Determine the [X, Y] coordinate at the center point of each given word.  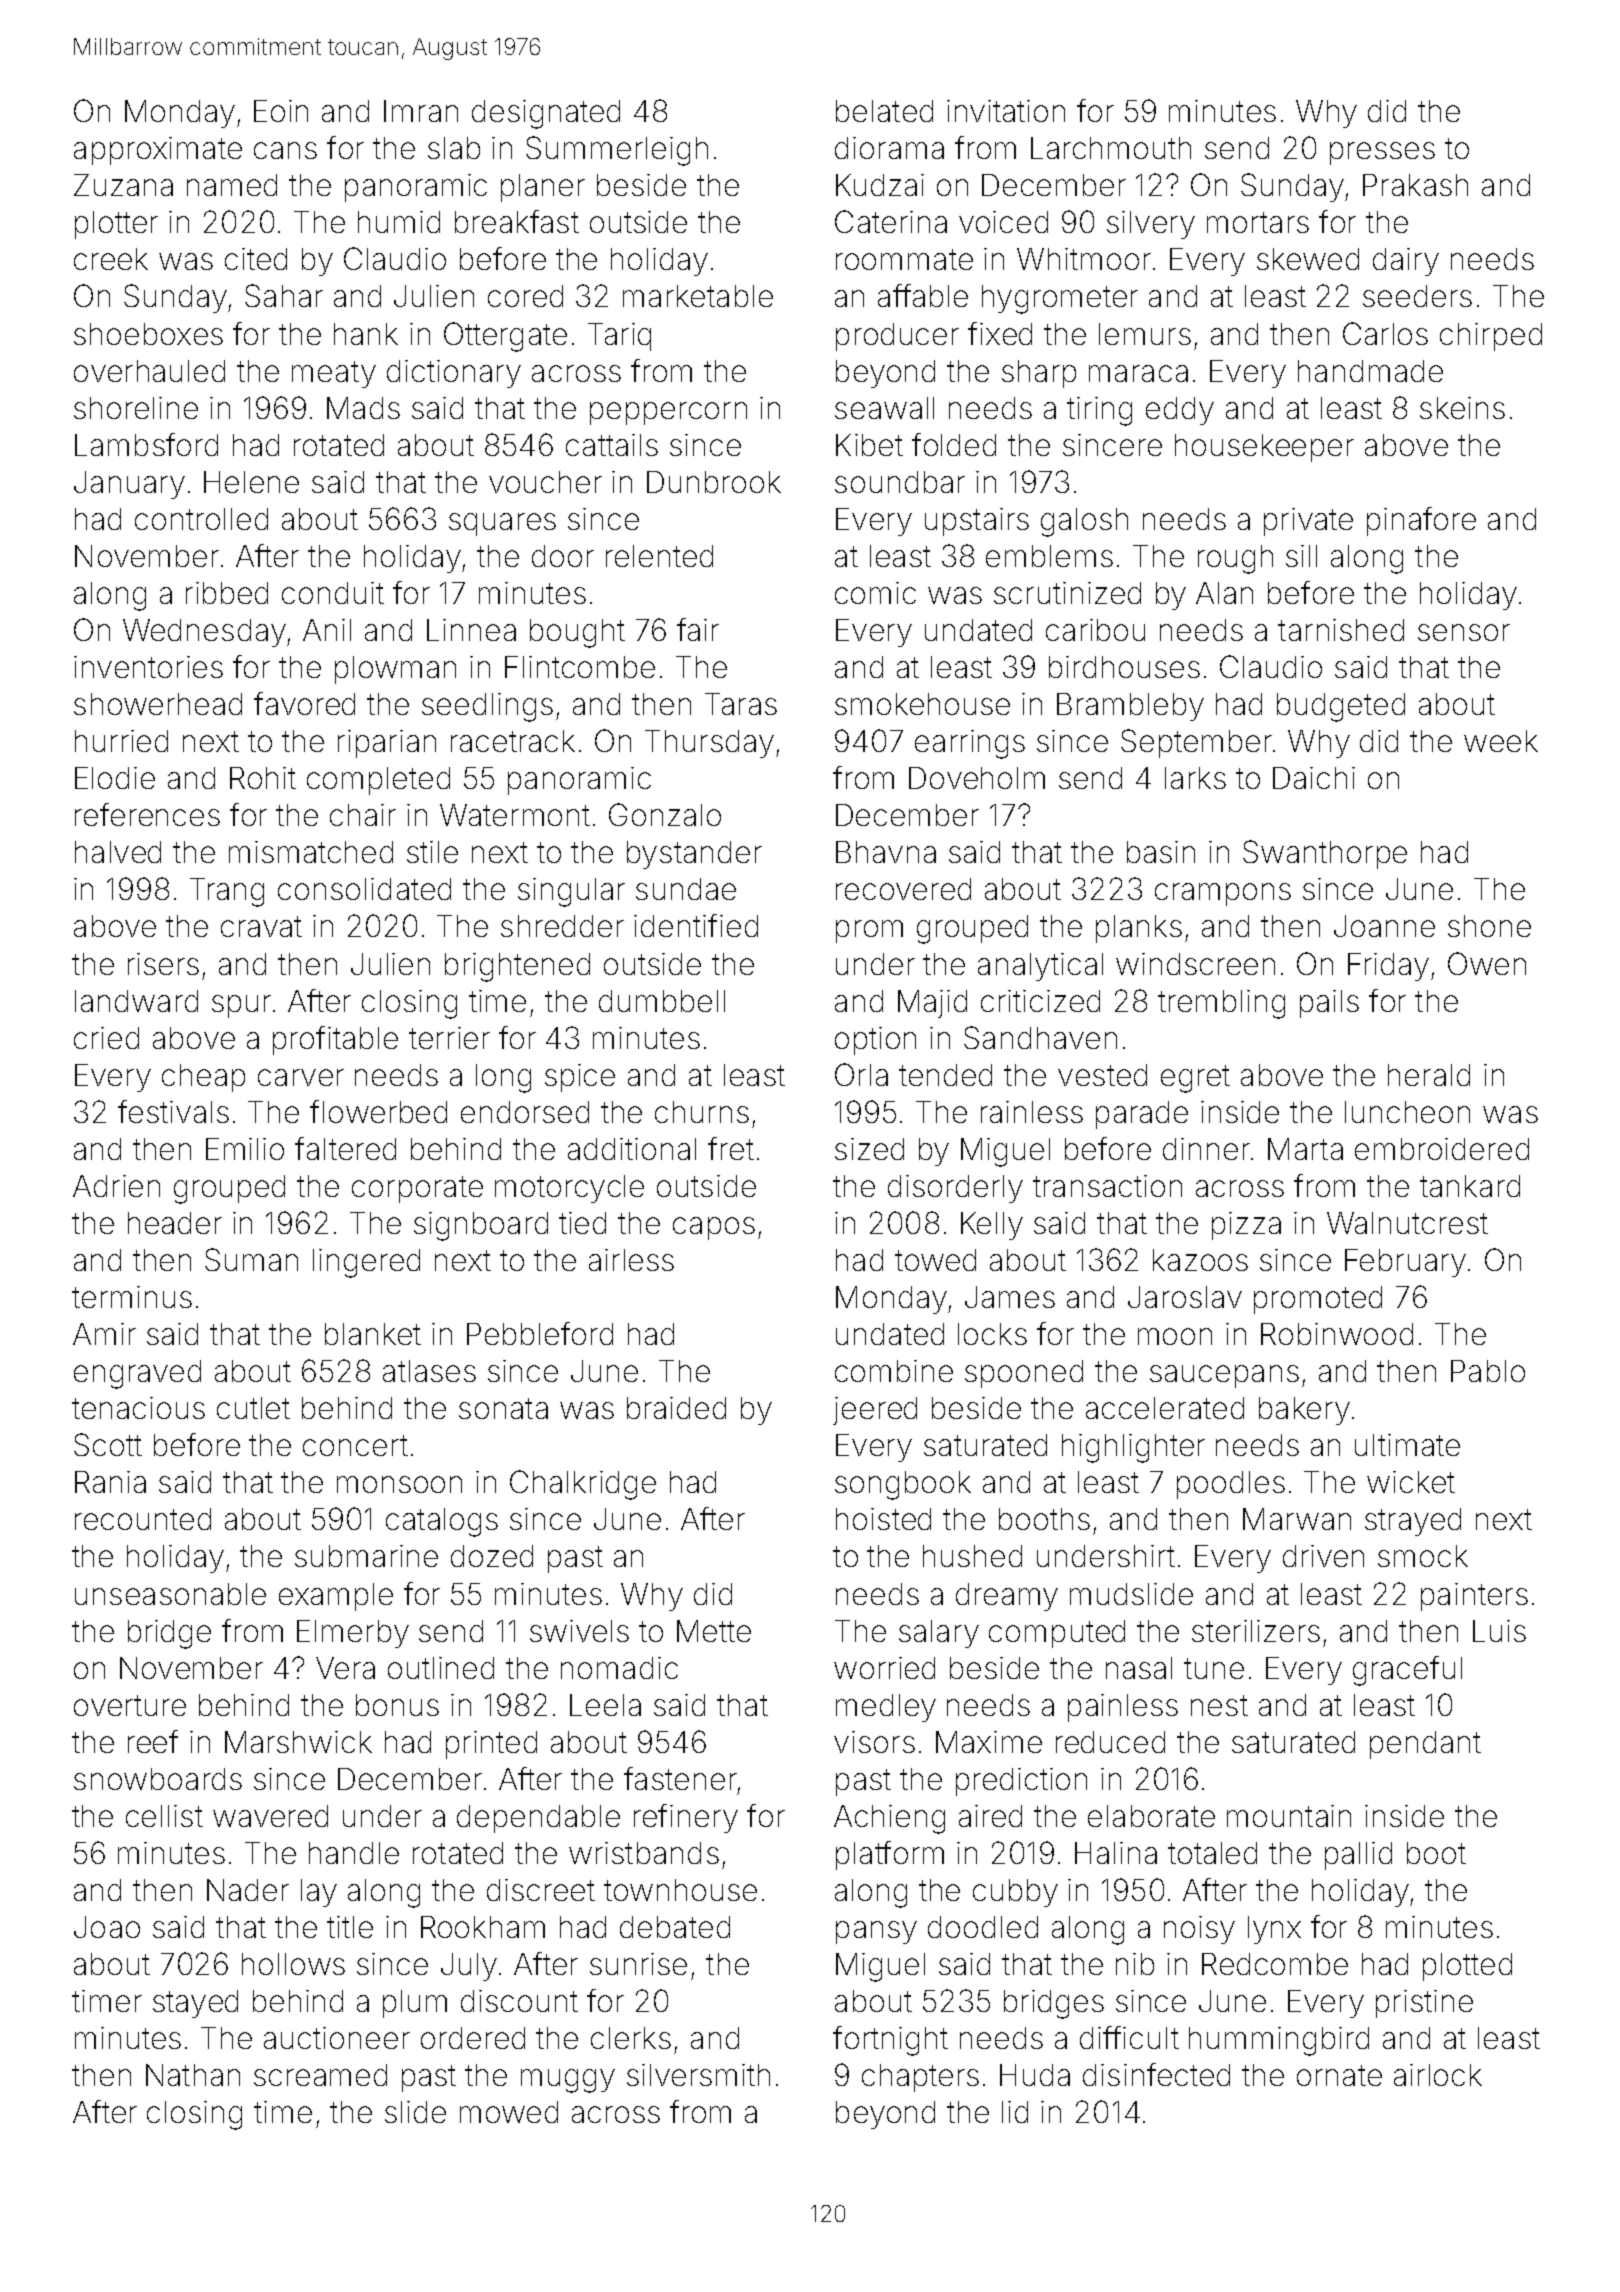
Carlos [1385, 333]
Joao [107, 1927]
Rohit [263, 778]
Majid [932, 1004]
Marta [1305, 1149]
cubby [1015, 1893]
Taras [741, 704]
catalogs [442, 1522]
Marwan [1297, 1519]
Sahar [284, 295]
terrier [449, 1038]
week [1501, 741]
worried [884, 1668]
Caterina [891, 221]
